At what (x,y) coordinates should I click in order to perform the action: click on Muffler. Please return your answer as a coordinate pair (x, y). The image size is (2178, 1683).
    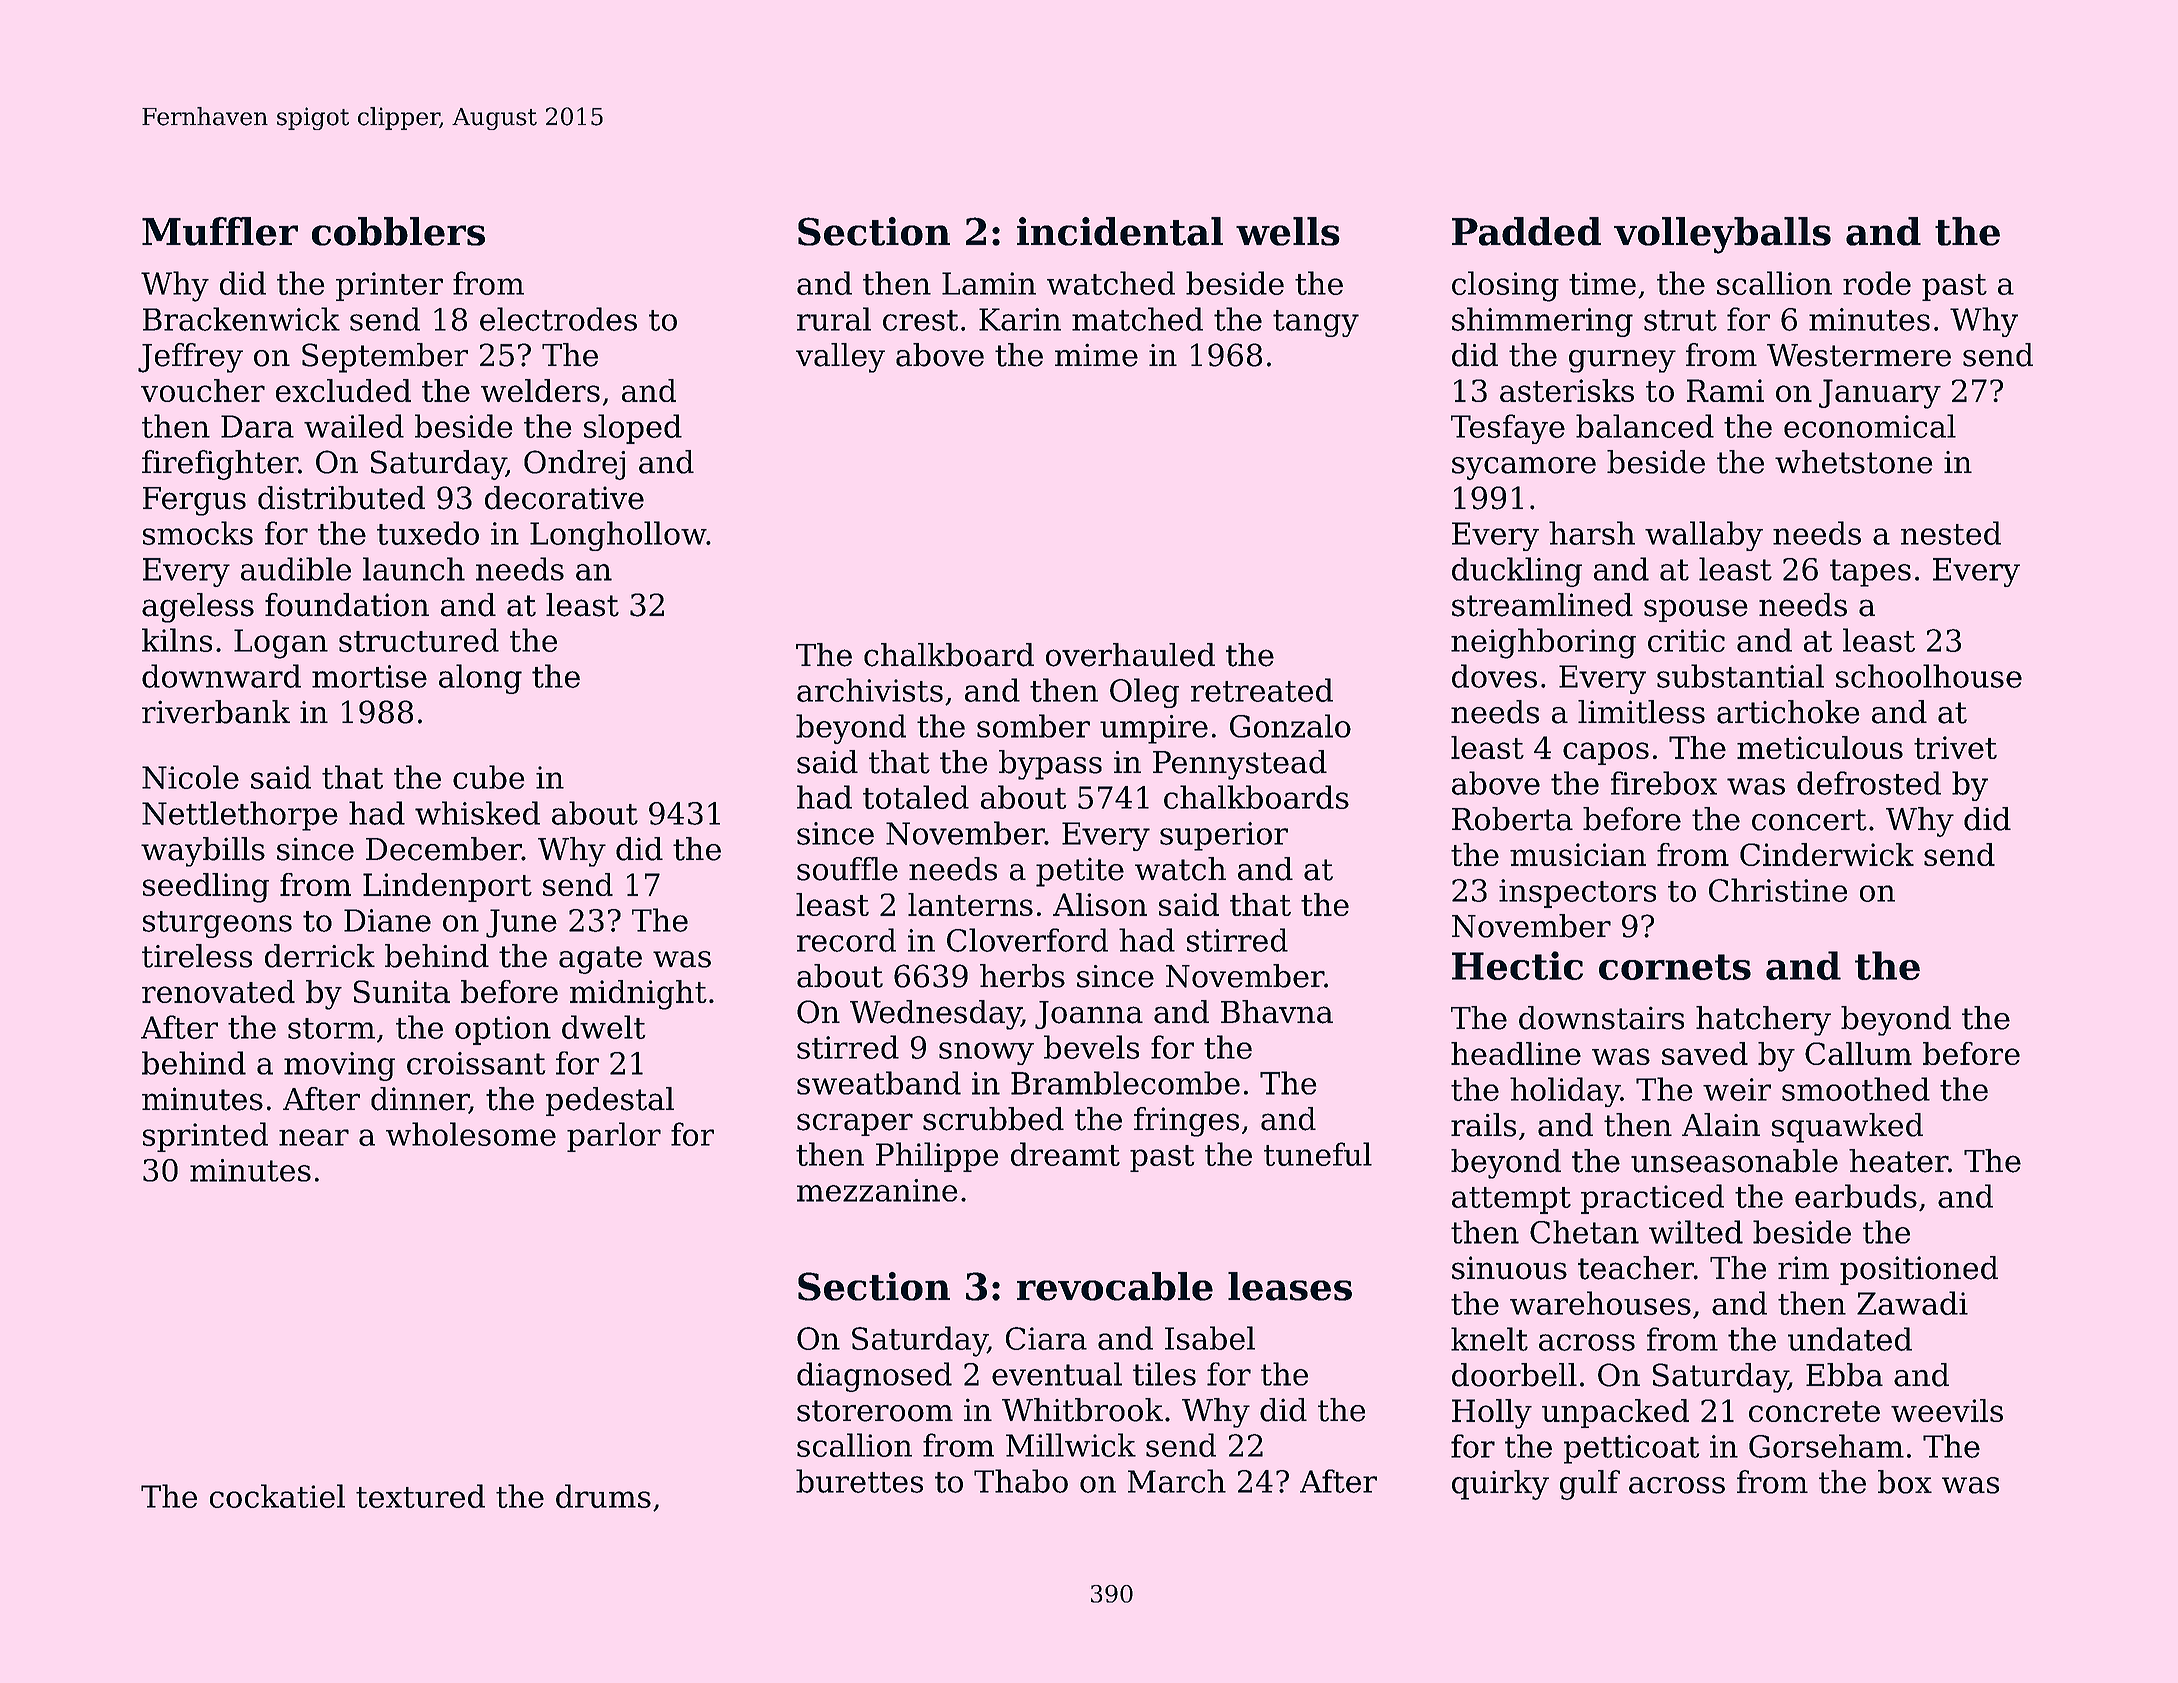
    Looking at the image, I should click on (220, 231).
